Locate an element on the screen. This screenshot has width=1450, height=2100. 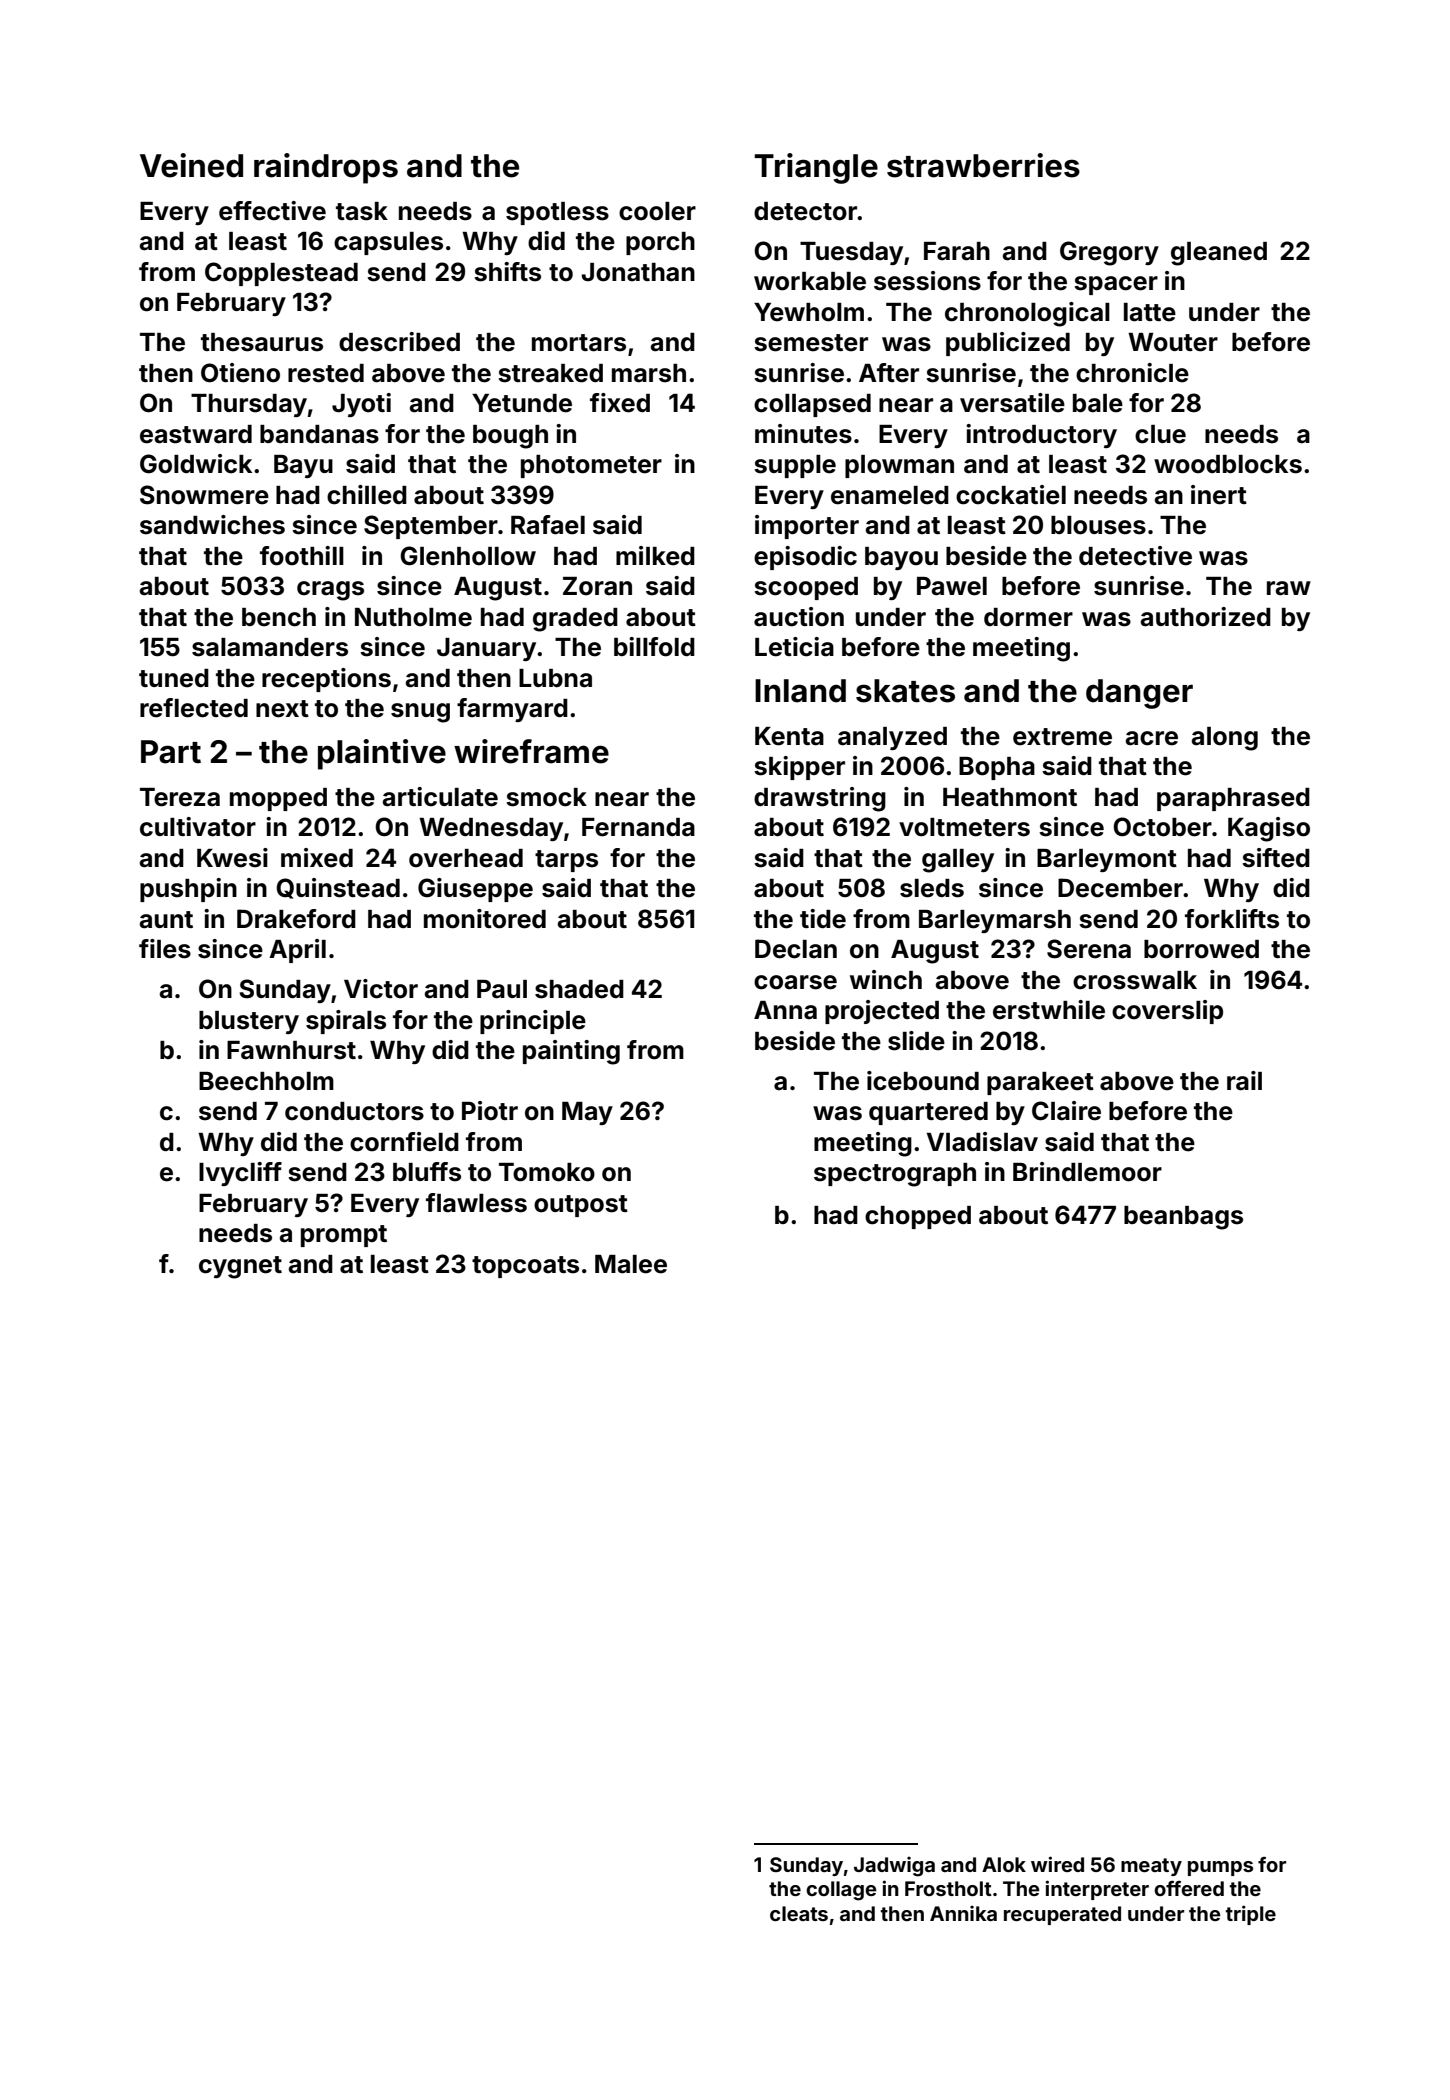
cleats is located at coordinates (799, 1913).
